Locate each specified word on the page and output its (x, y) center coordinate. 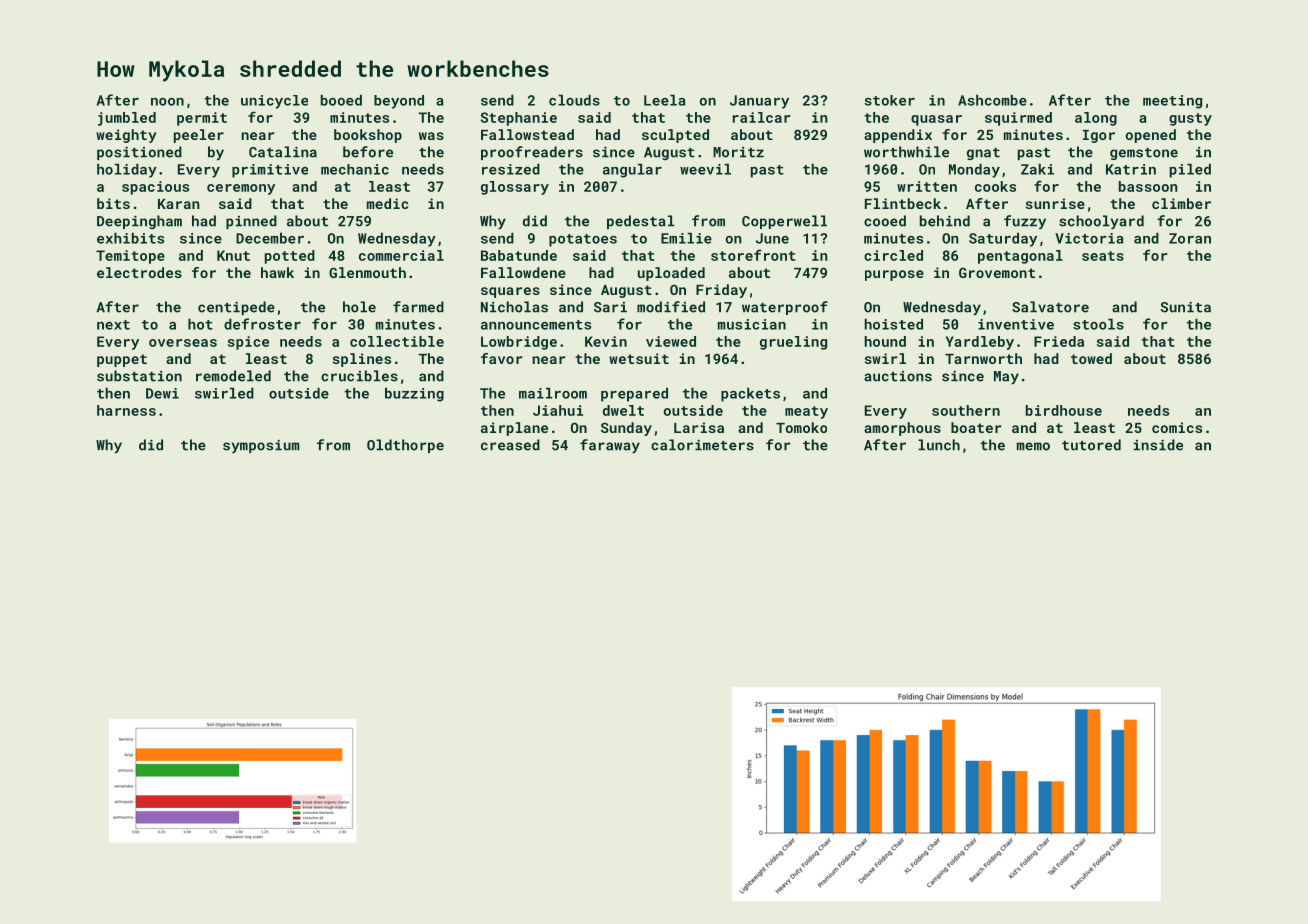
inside (1158, 445)
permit (202, 119)
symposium (261, 446)
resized (511, 169)
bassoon (1148, 186)
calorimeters (702, 445)
